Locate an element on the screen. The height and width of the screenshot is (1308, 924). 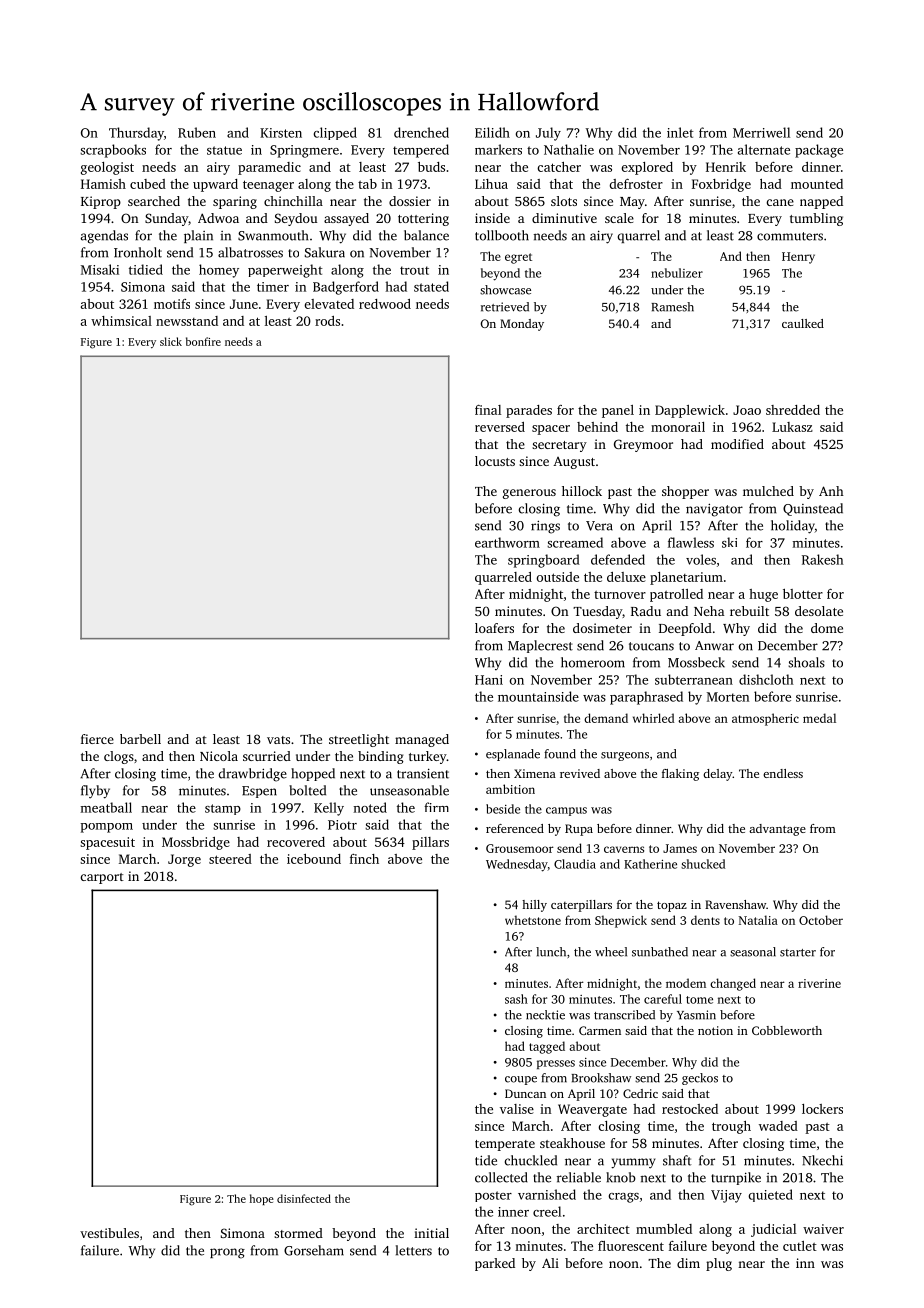
tollbooth is located at coordinates (502, 235).
